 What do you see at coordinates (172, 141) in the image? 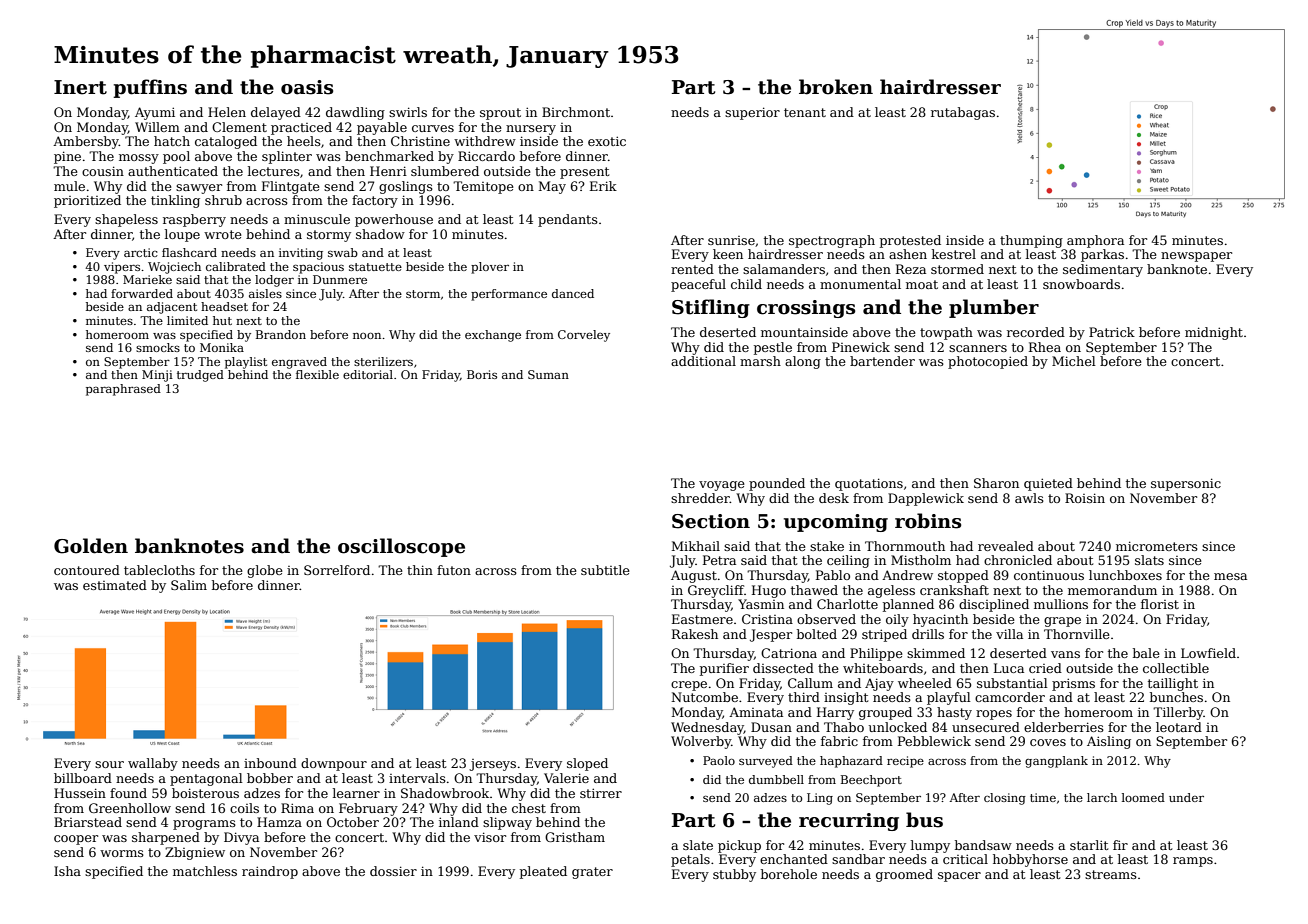
I see `hatch` at bounding box center [172, 141].
